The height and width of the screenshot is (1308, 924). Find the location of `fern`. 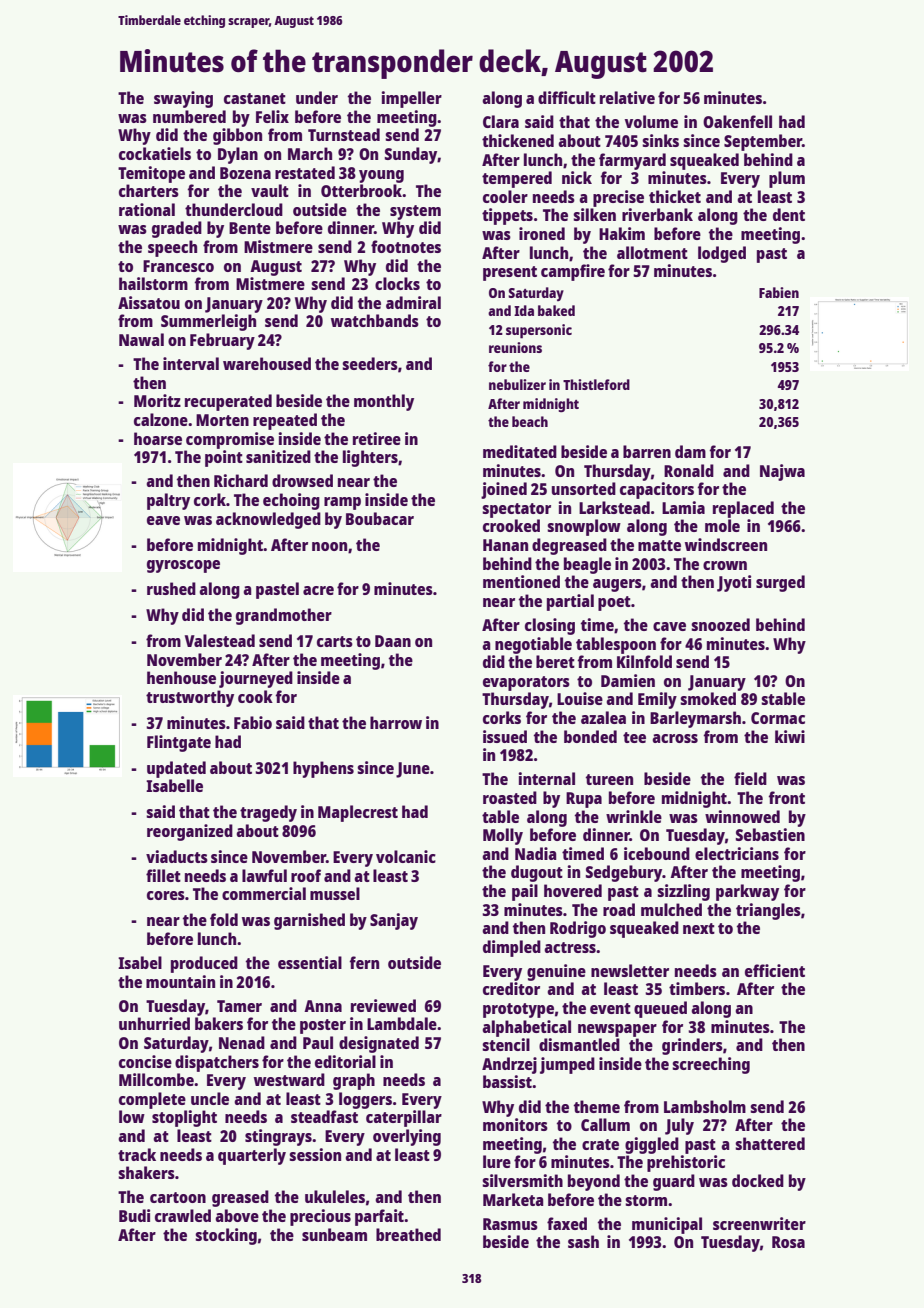

fern is located at coordinates (364, 962).
